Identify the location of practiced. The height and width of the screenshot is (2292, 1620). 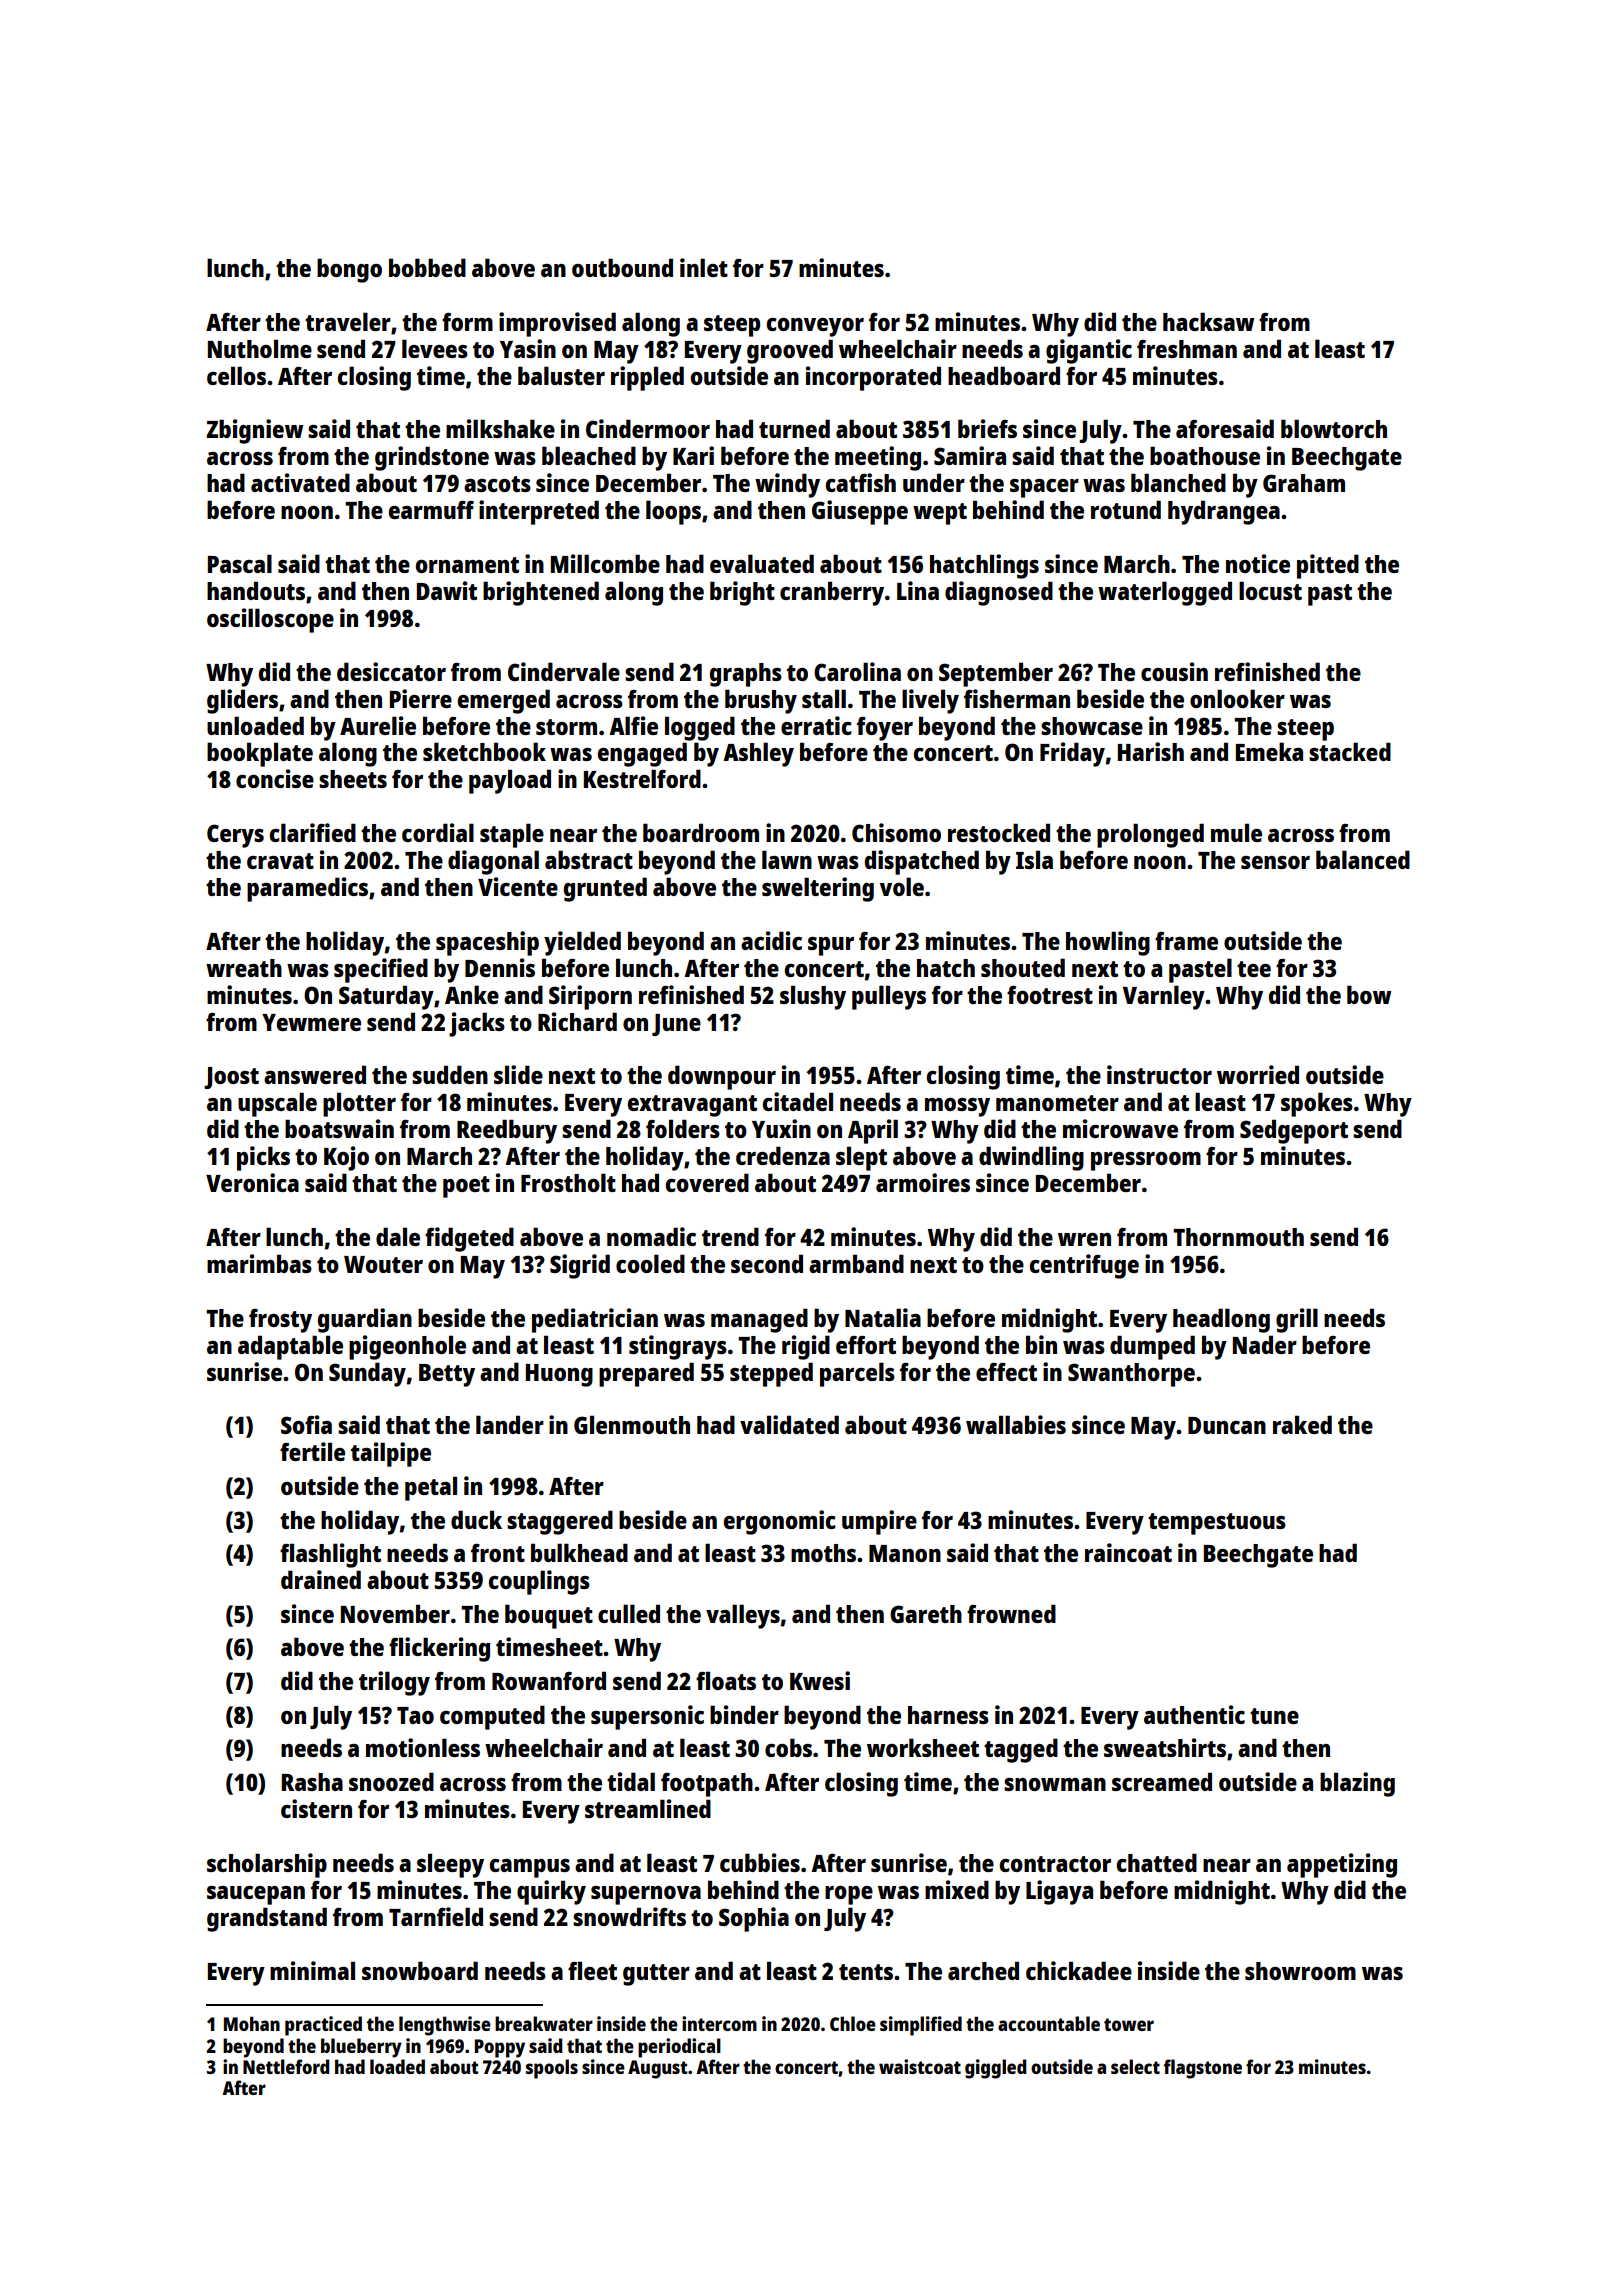
(323, 2026).
